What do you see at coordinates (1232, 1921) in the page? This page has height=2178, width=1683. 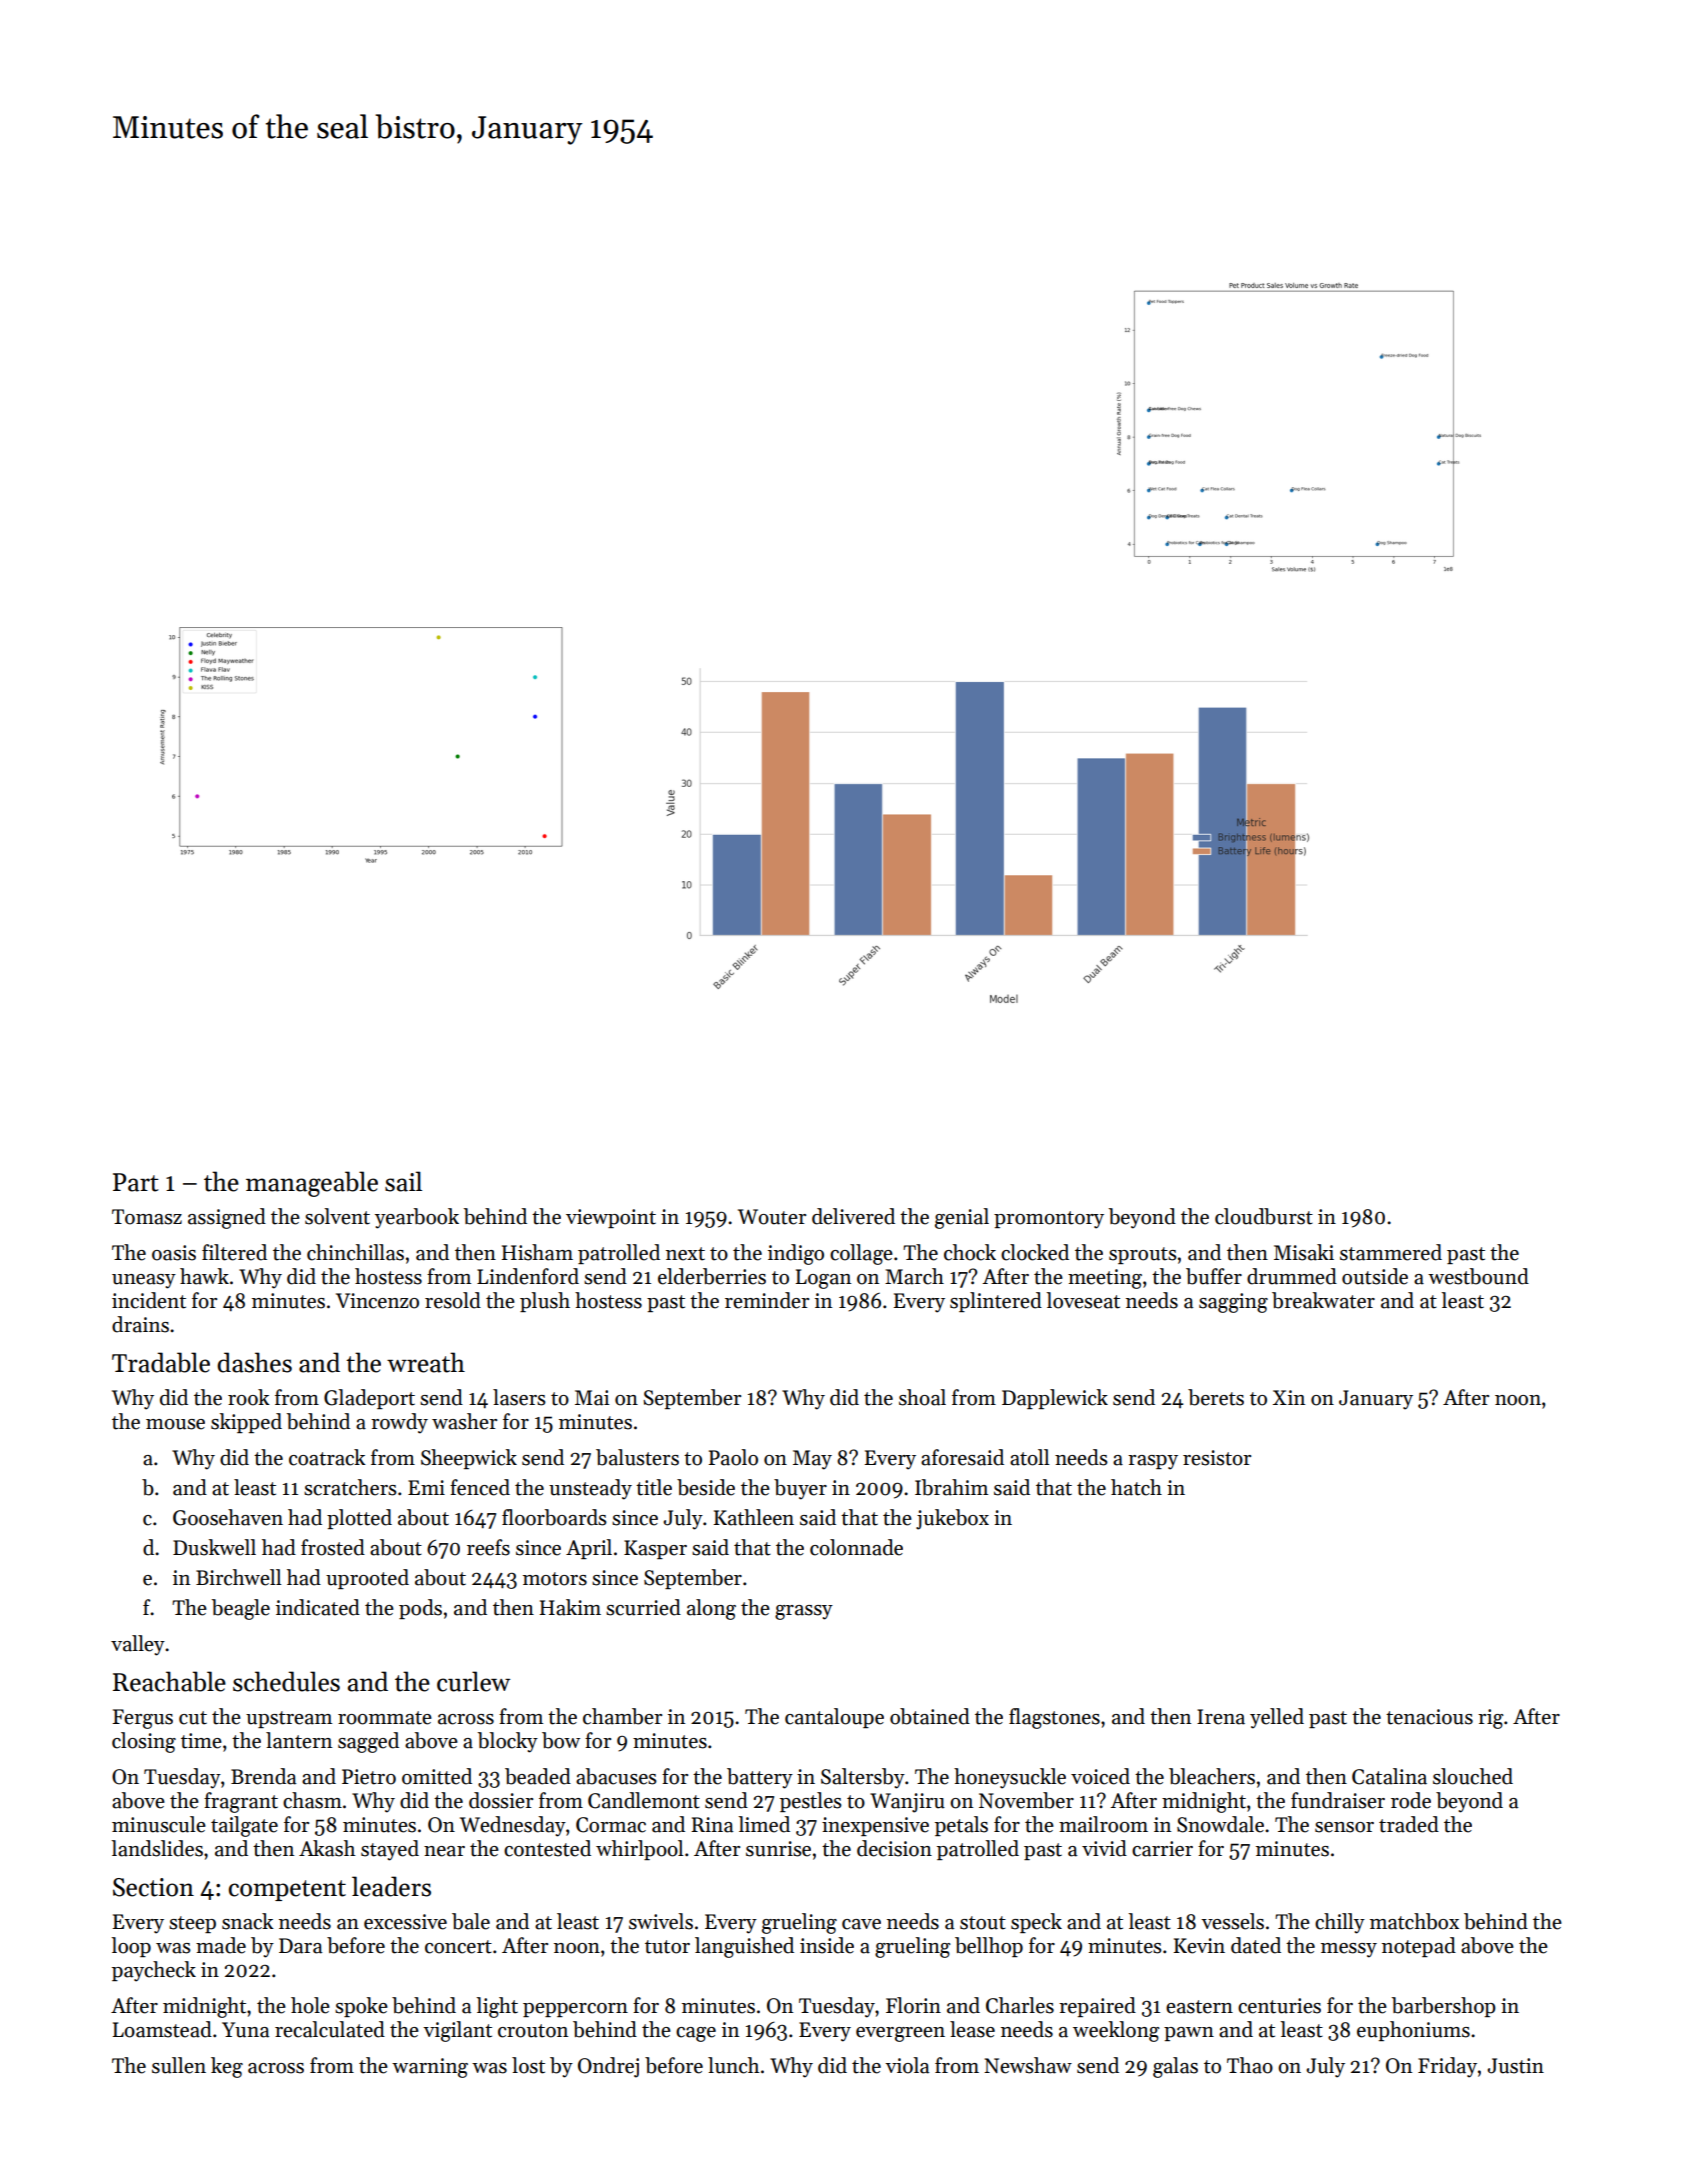 I see `vessels` at bounding box center [1232, 1921].
